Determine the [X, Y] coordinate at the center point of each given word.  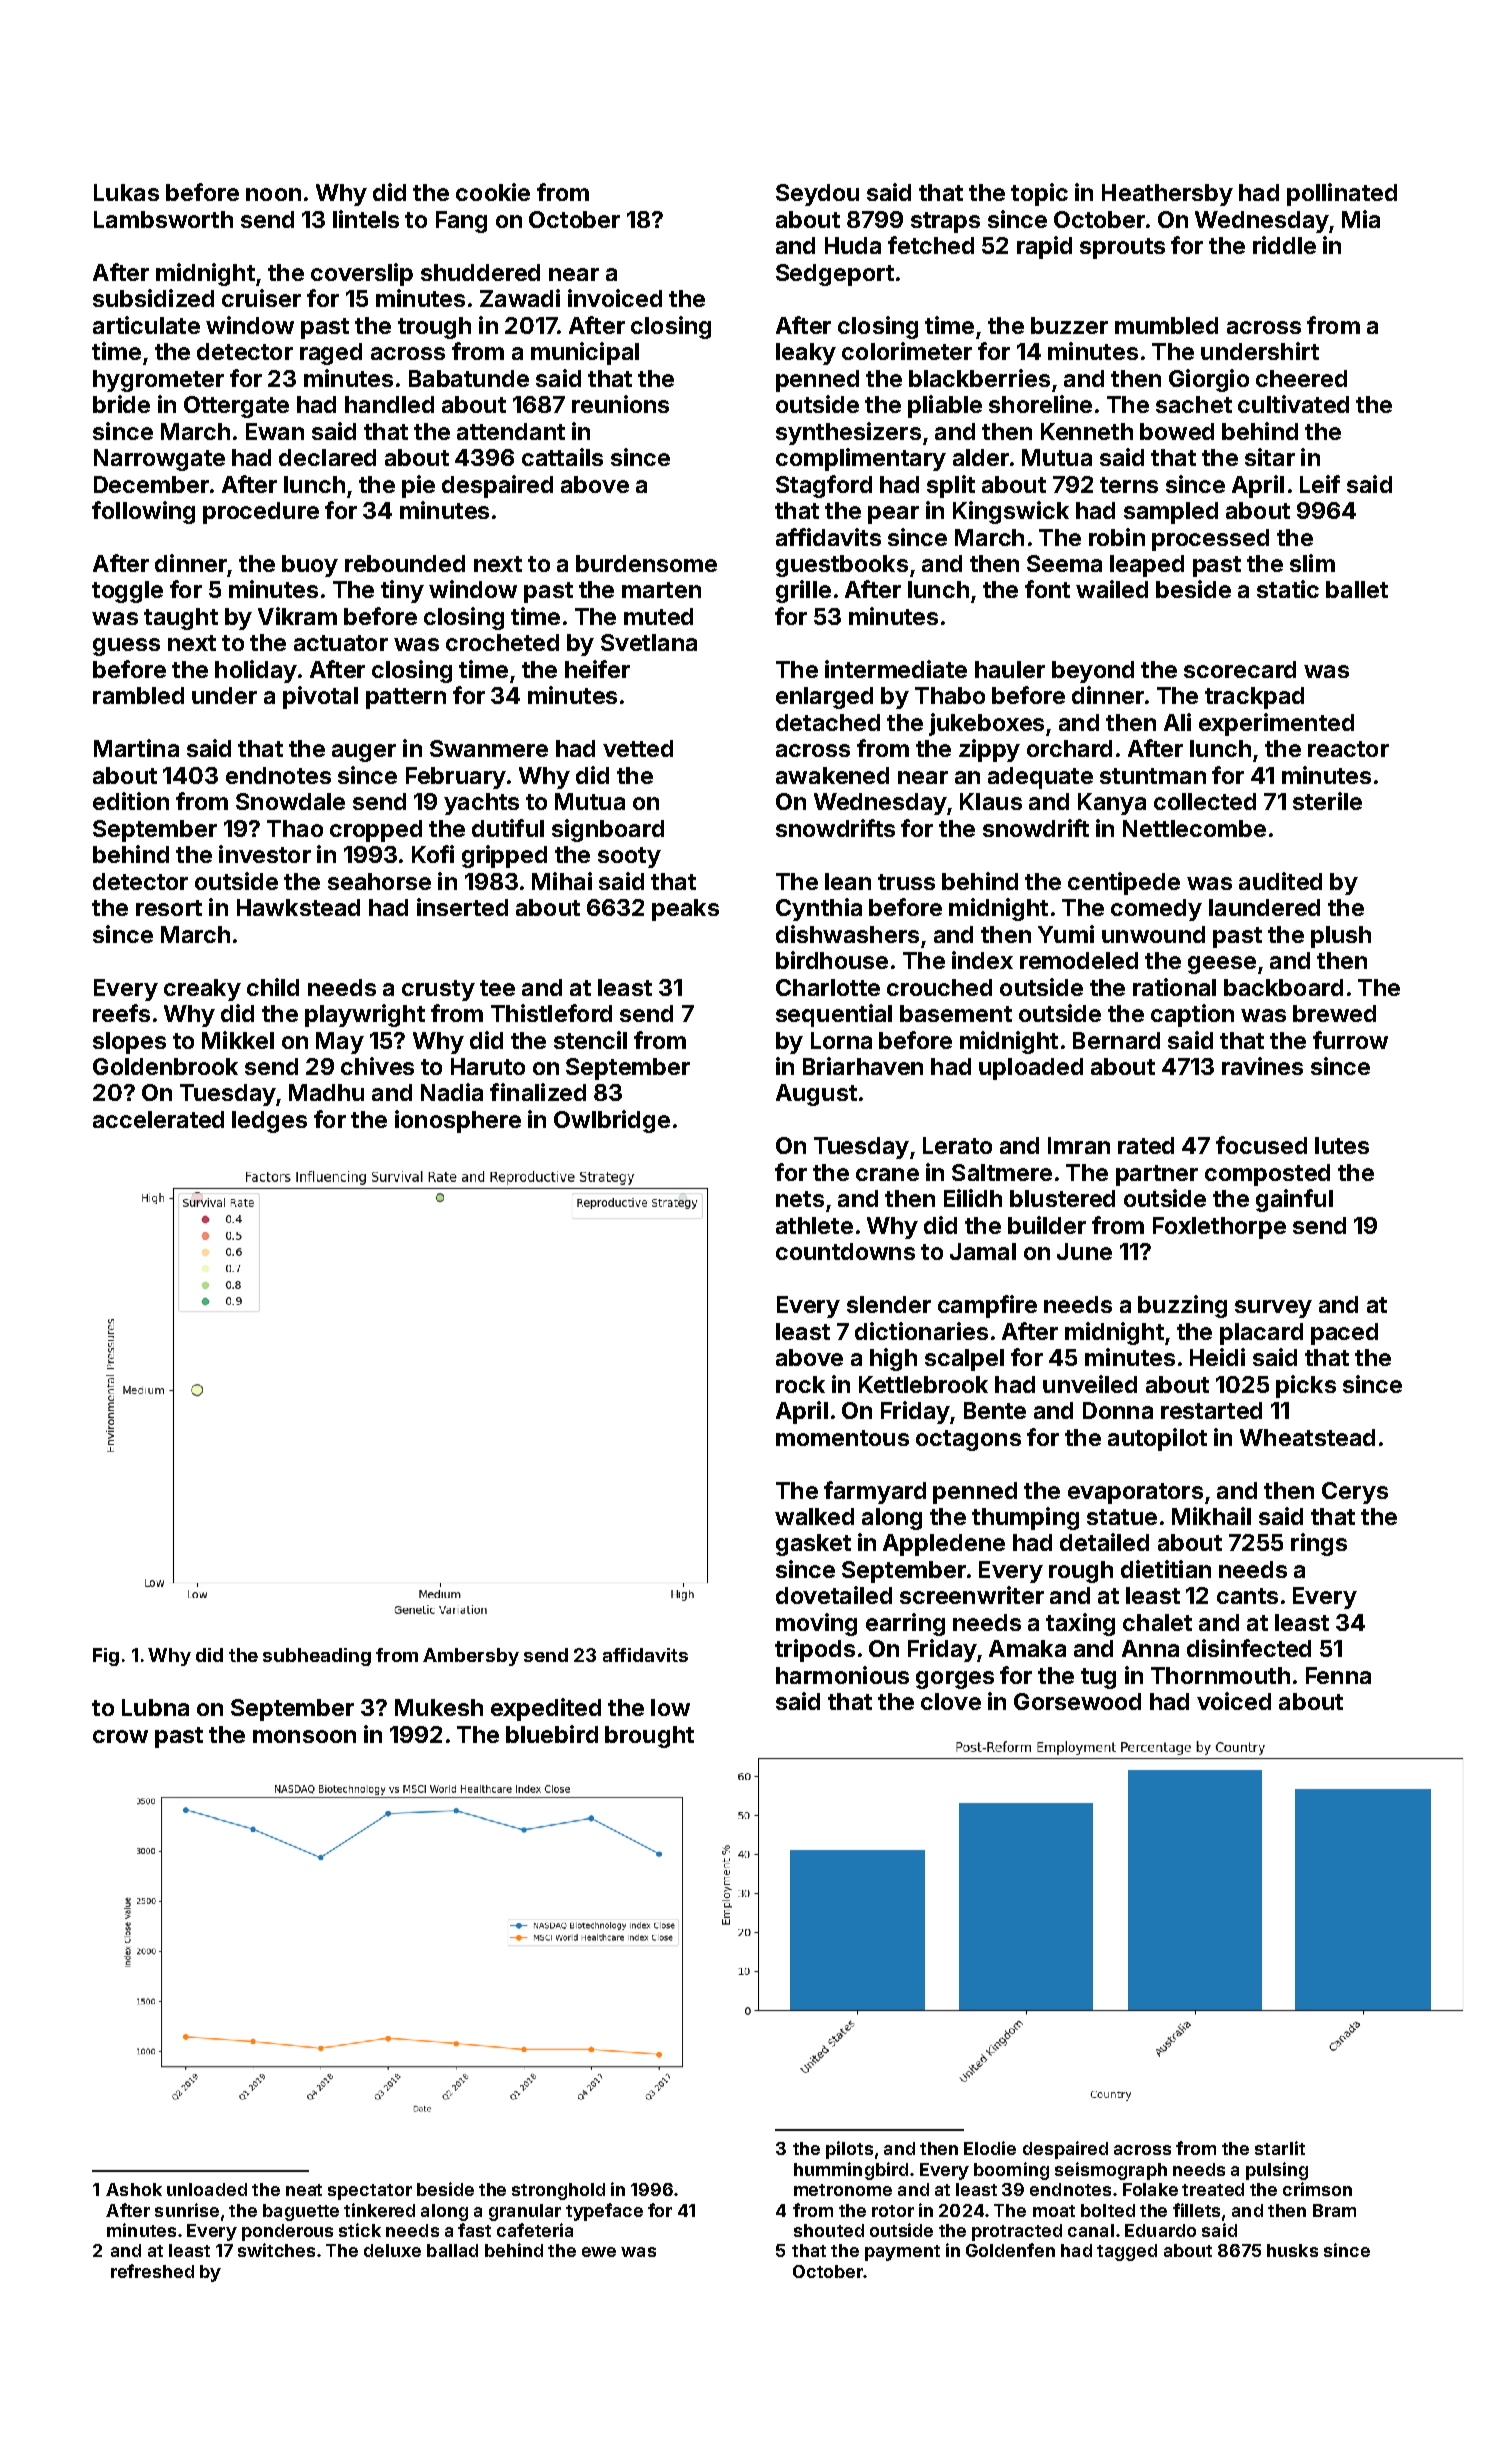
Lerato [957, 1145]
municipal [585, 353]
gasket [813, 1545]
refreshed [152, 2271]
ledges [269, 1122]
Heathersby [1167, 195]
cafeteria [535, 2230]
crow [120, 1736]
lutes [1342, 1145]
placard [1261, 1334]
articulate [146, 325]
